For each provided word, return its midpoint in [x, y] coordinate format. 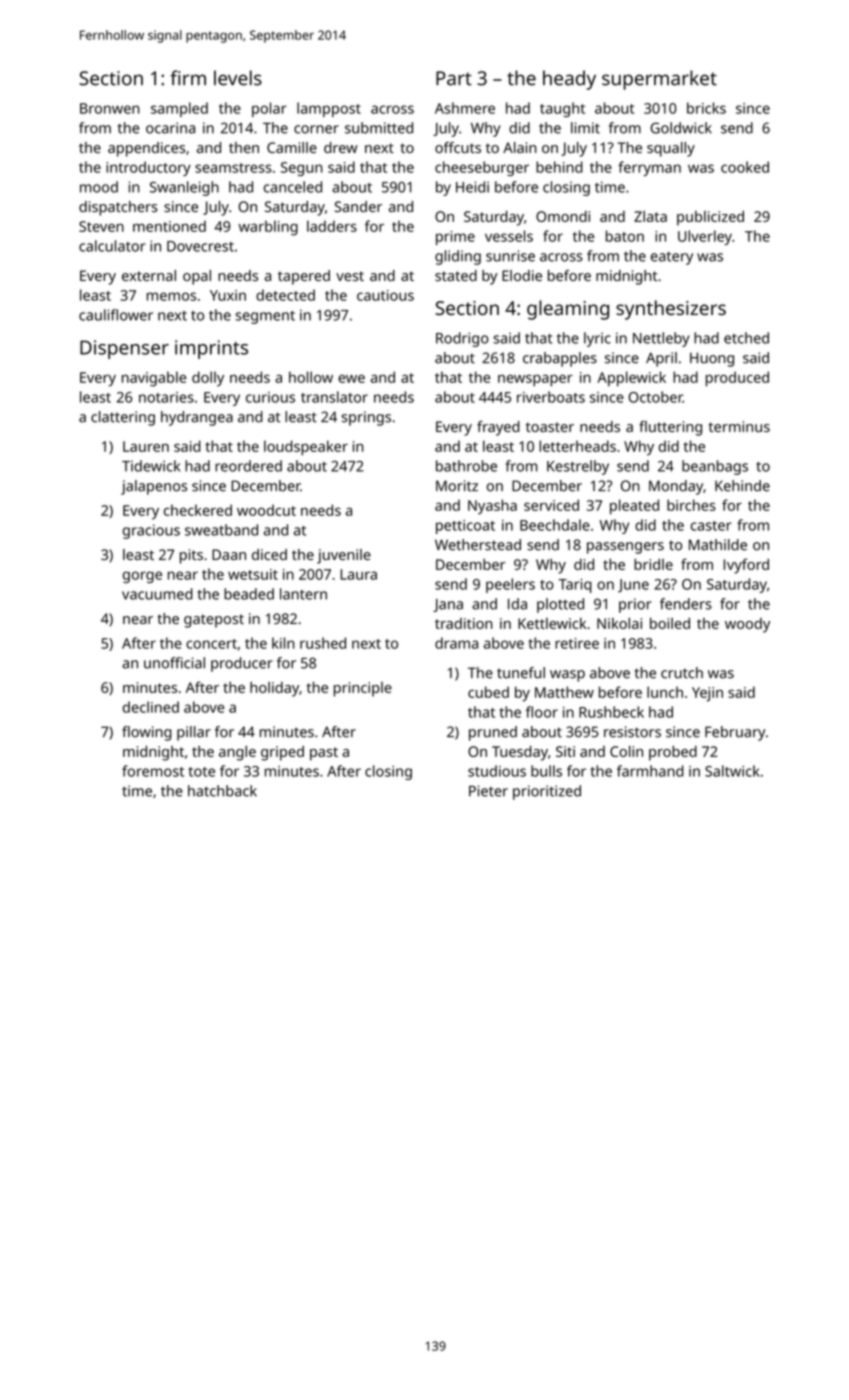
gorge [142, 577]
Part [454, 78]
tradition [463, 623]
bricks [706, 108]
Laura [358, 574]
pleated [634, 507]
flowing [147, 733]
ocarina [170, 128]
